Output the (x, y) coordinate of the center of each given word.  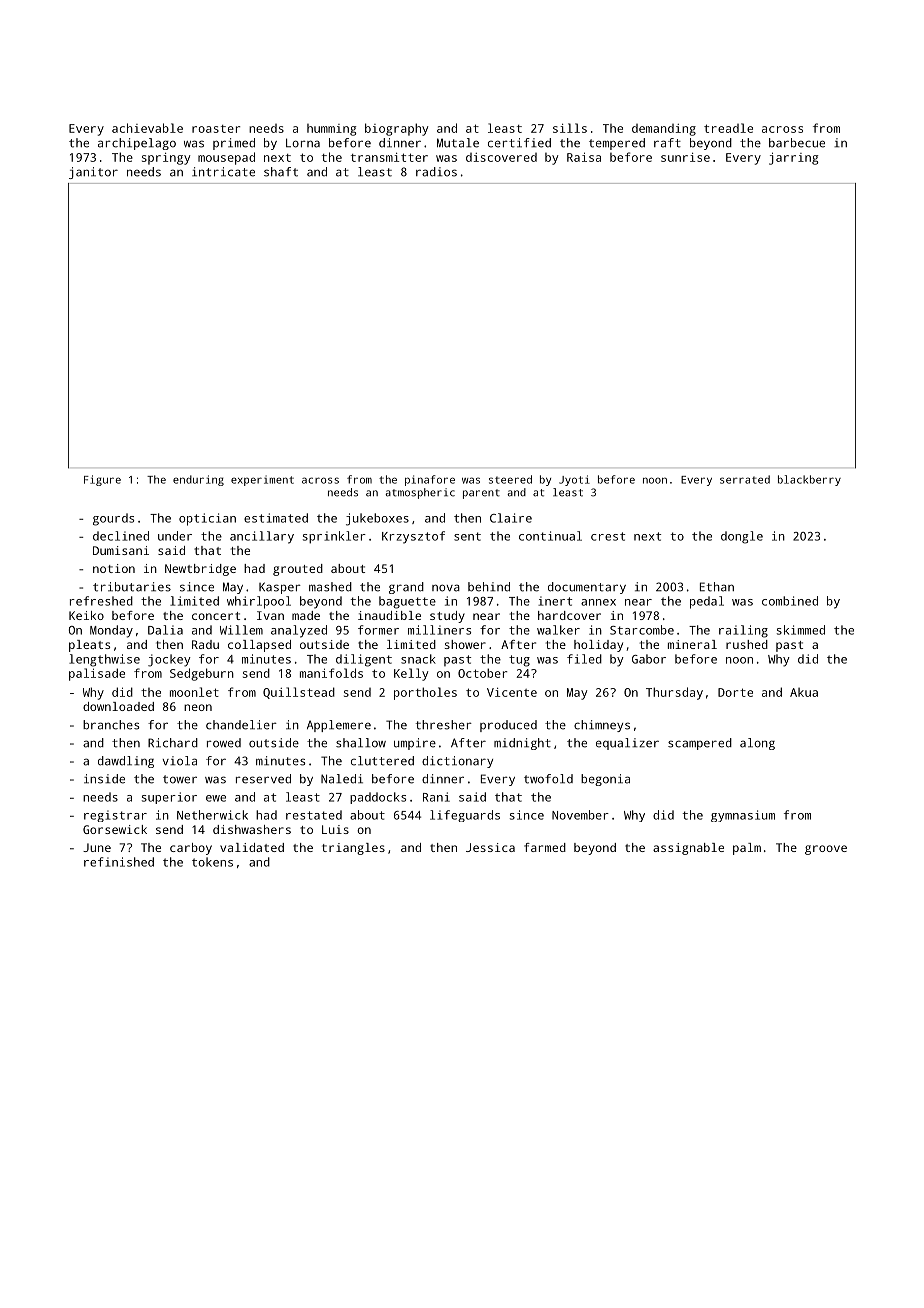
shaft (281, 172)
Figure (102, 480)
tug (519, 661)
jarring (793, 158)
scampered (700, 744)
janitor (93, 173)
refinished (119, 862)
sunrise (685, 157)
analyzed (299, 631)
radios (436, 172)
